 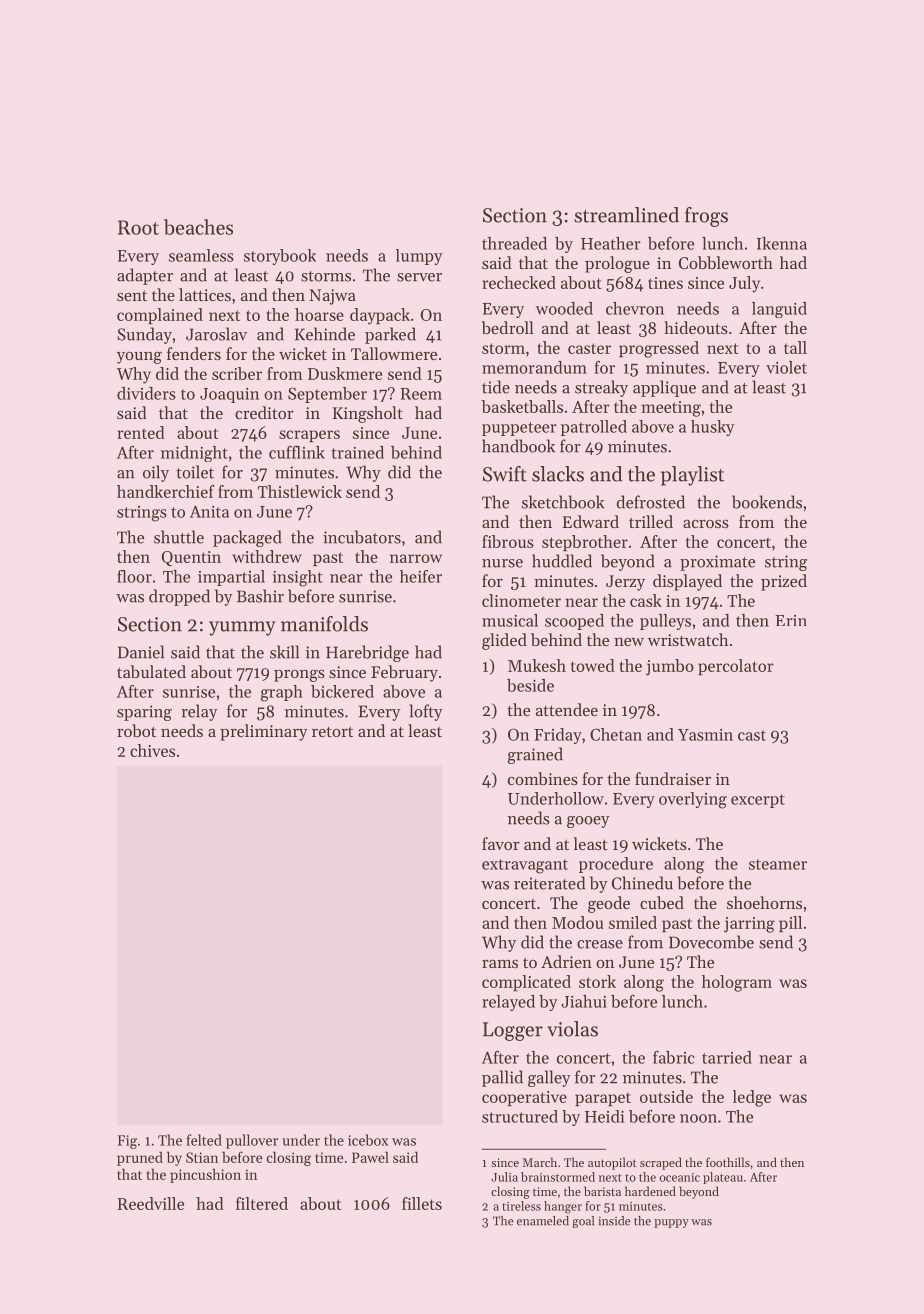 What do you see at coordinates (145, 276) in the screenshot?
I see `adapter` at bounding box center [145, 276].
